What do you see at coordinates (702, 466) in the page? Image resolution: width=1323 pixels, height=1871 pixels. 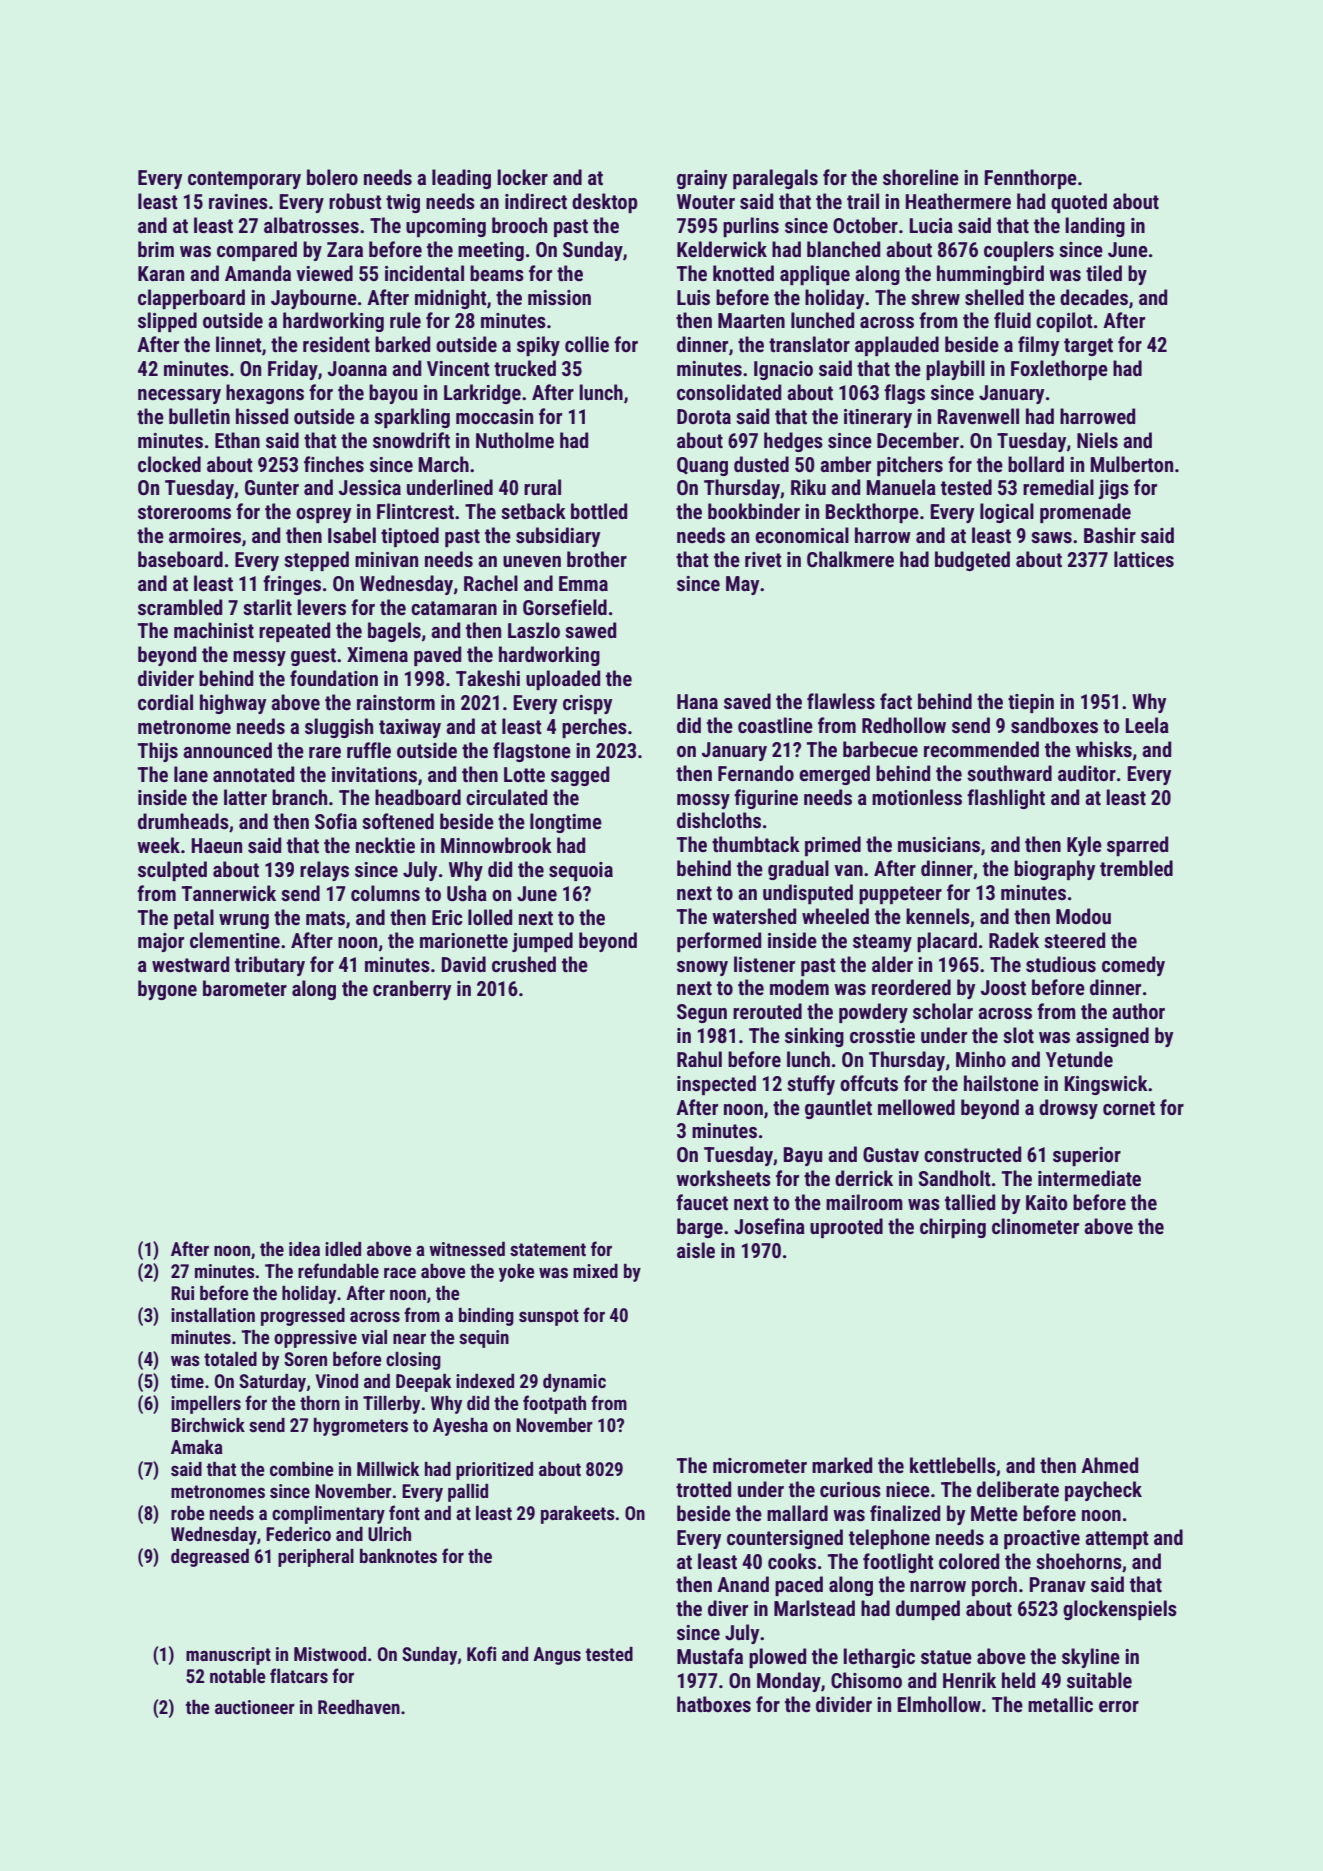 I see `Quang` at bounding box center [702, 466].
